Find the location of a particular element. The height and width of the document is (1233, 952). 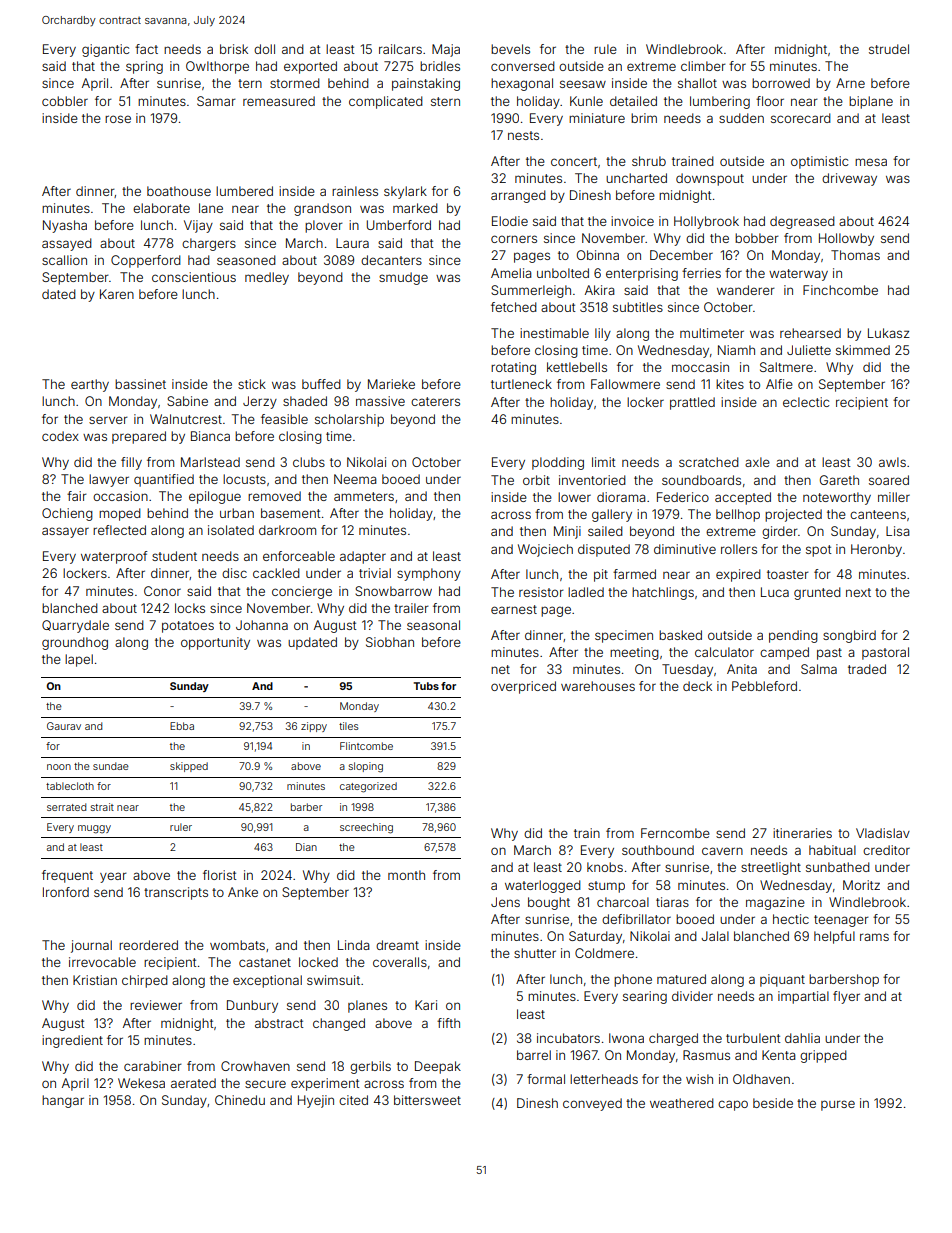

itineraries is located at coordinates (802, 833).
